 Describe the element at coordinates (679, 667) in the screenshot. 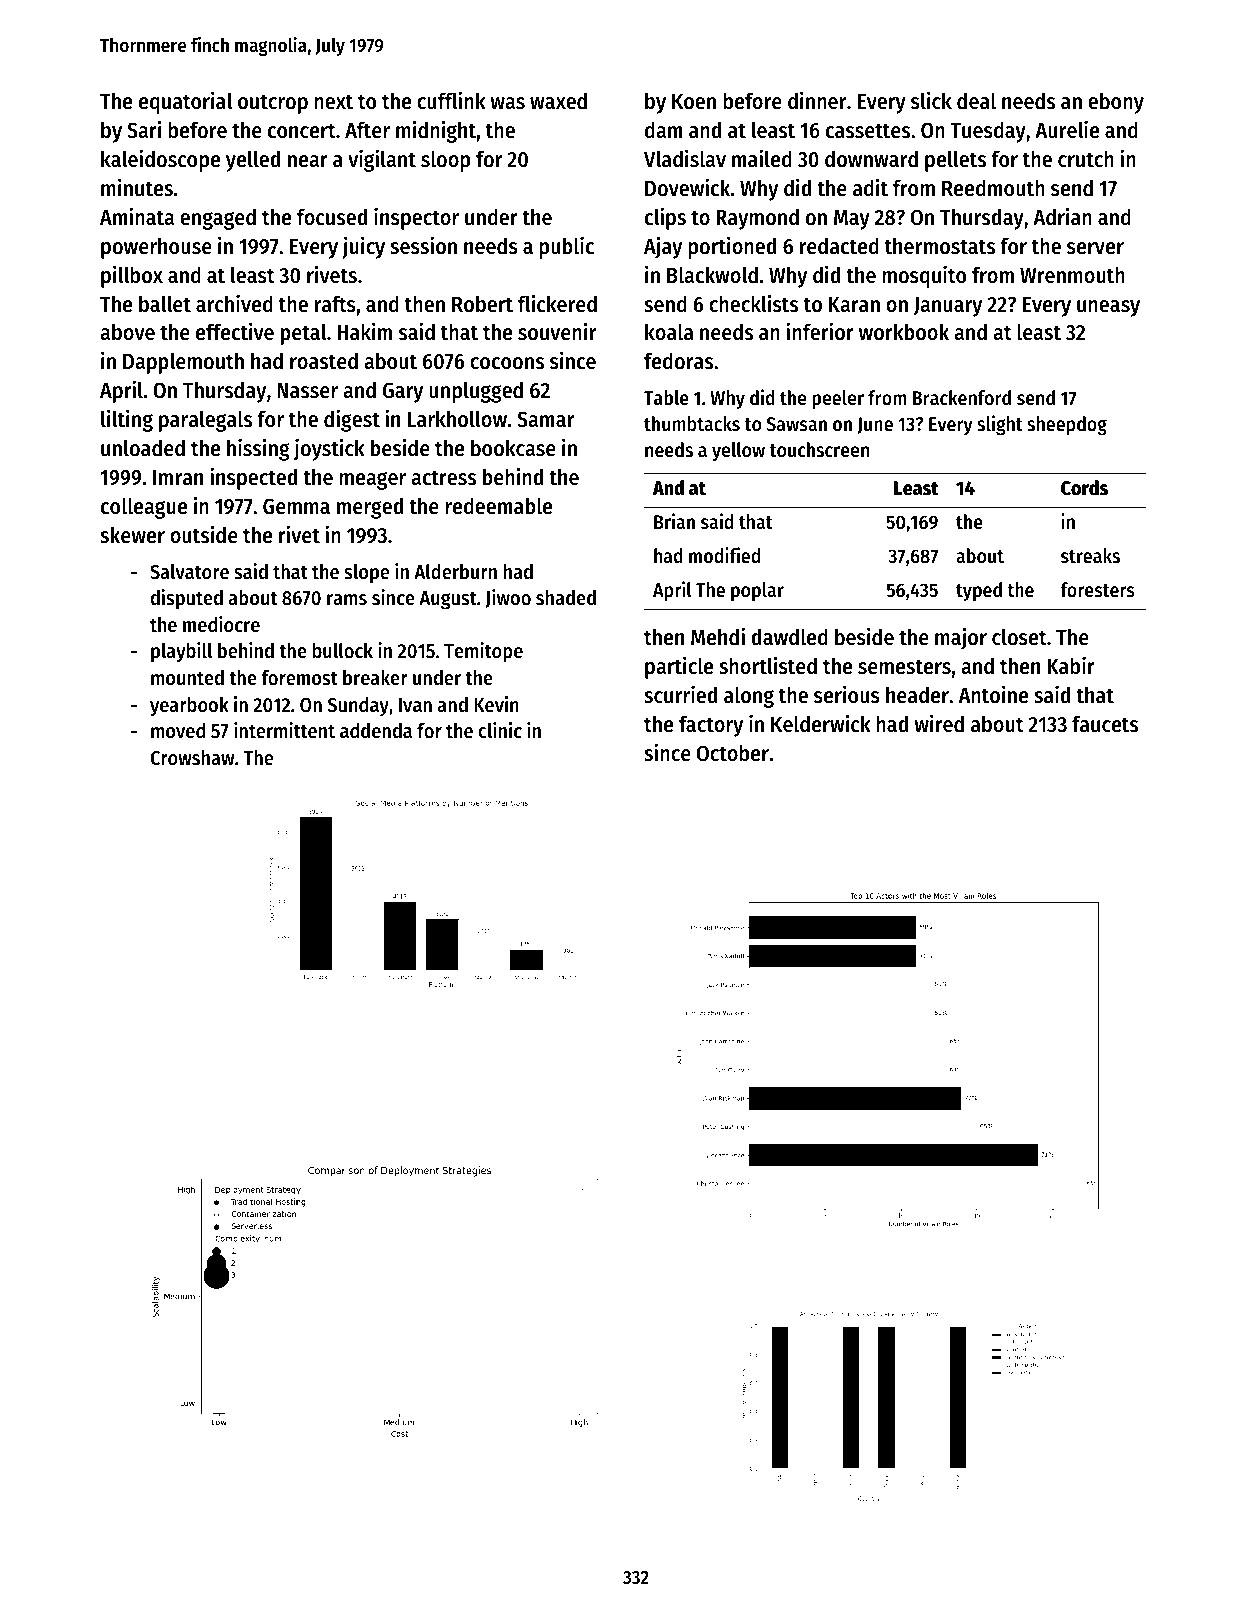

I see `particle` at that location.
